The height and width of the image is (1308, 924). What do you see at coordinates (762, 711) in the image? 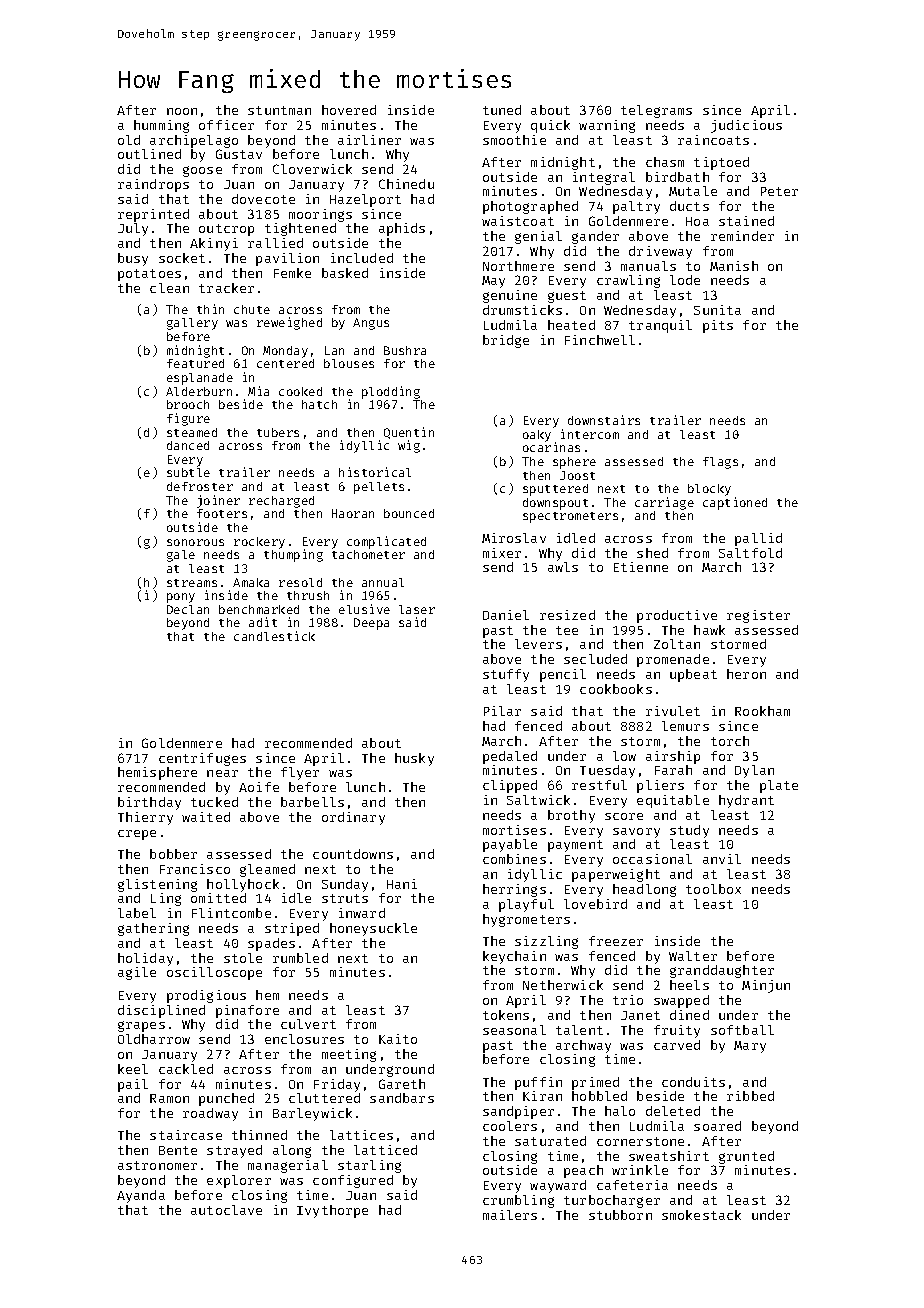
I see `Rookham` at bounding box center [762, 711].
